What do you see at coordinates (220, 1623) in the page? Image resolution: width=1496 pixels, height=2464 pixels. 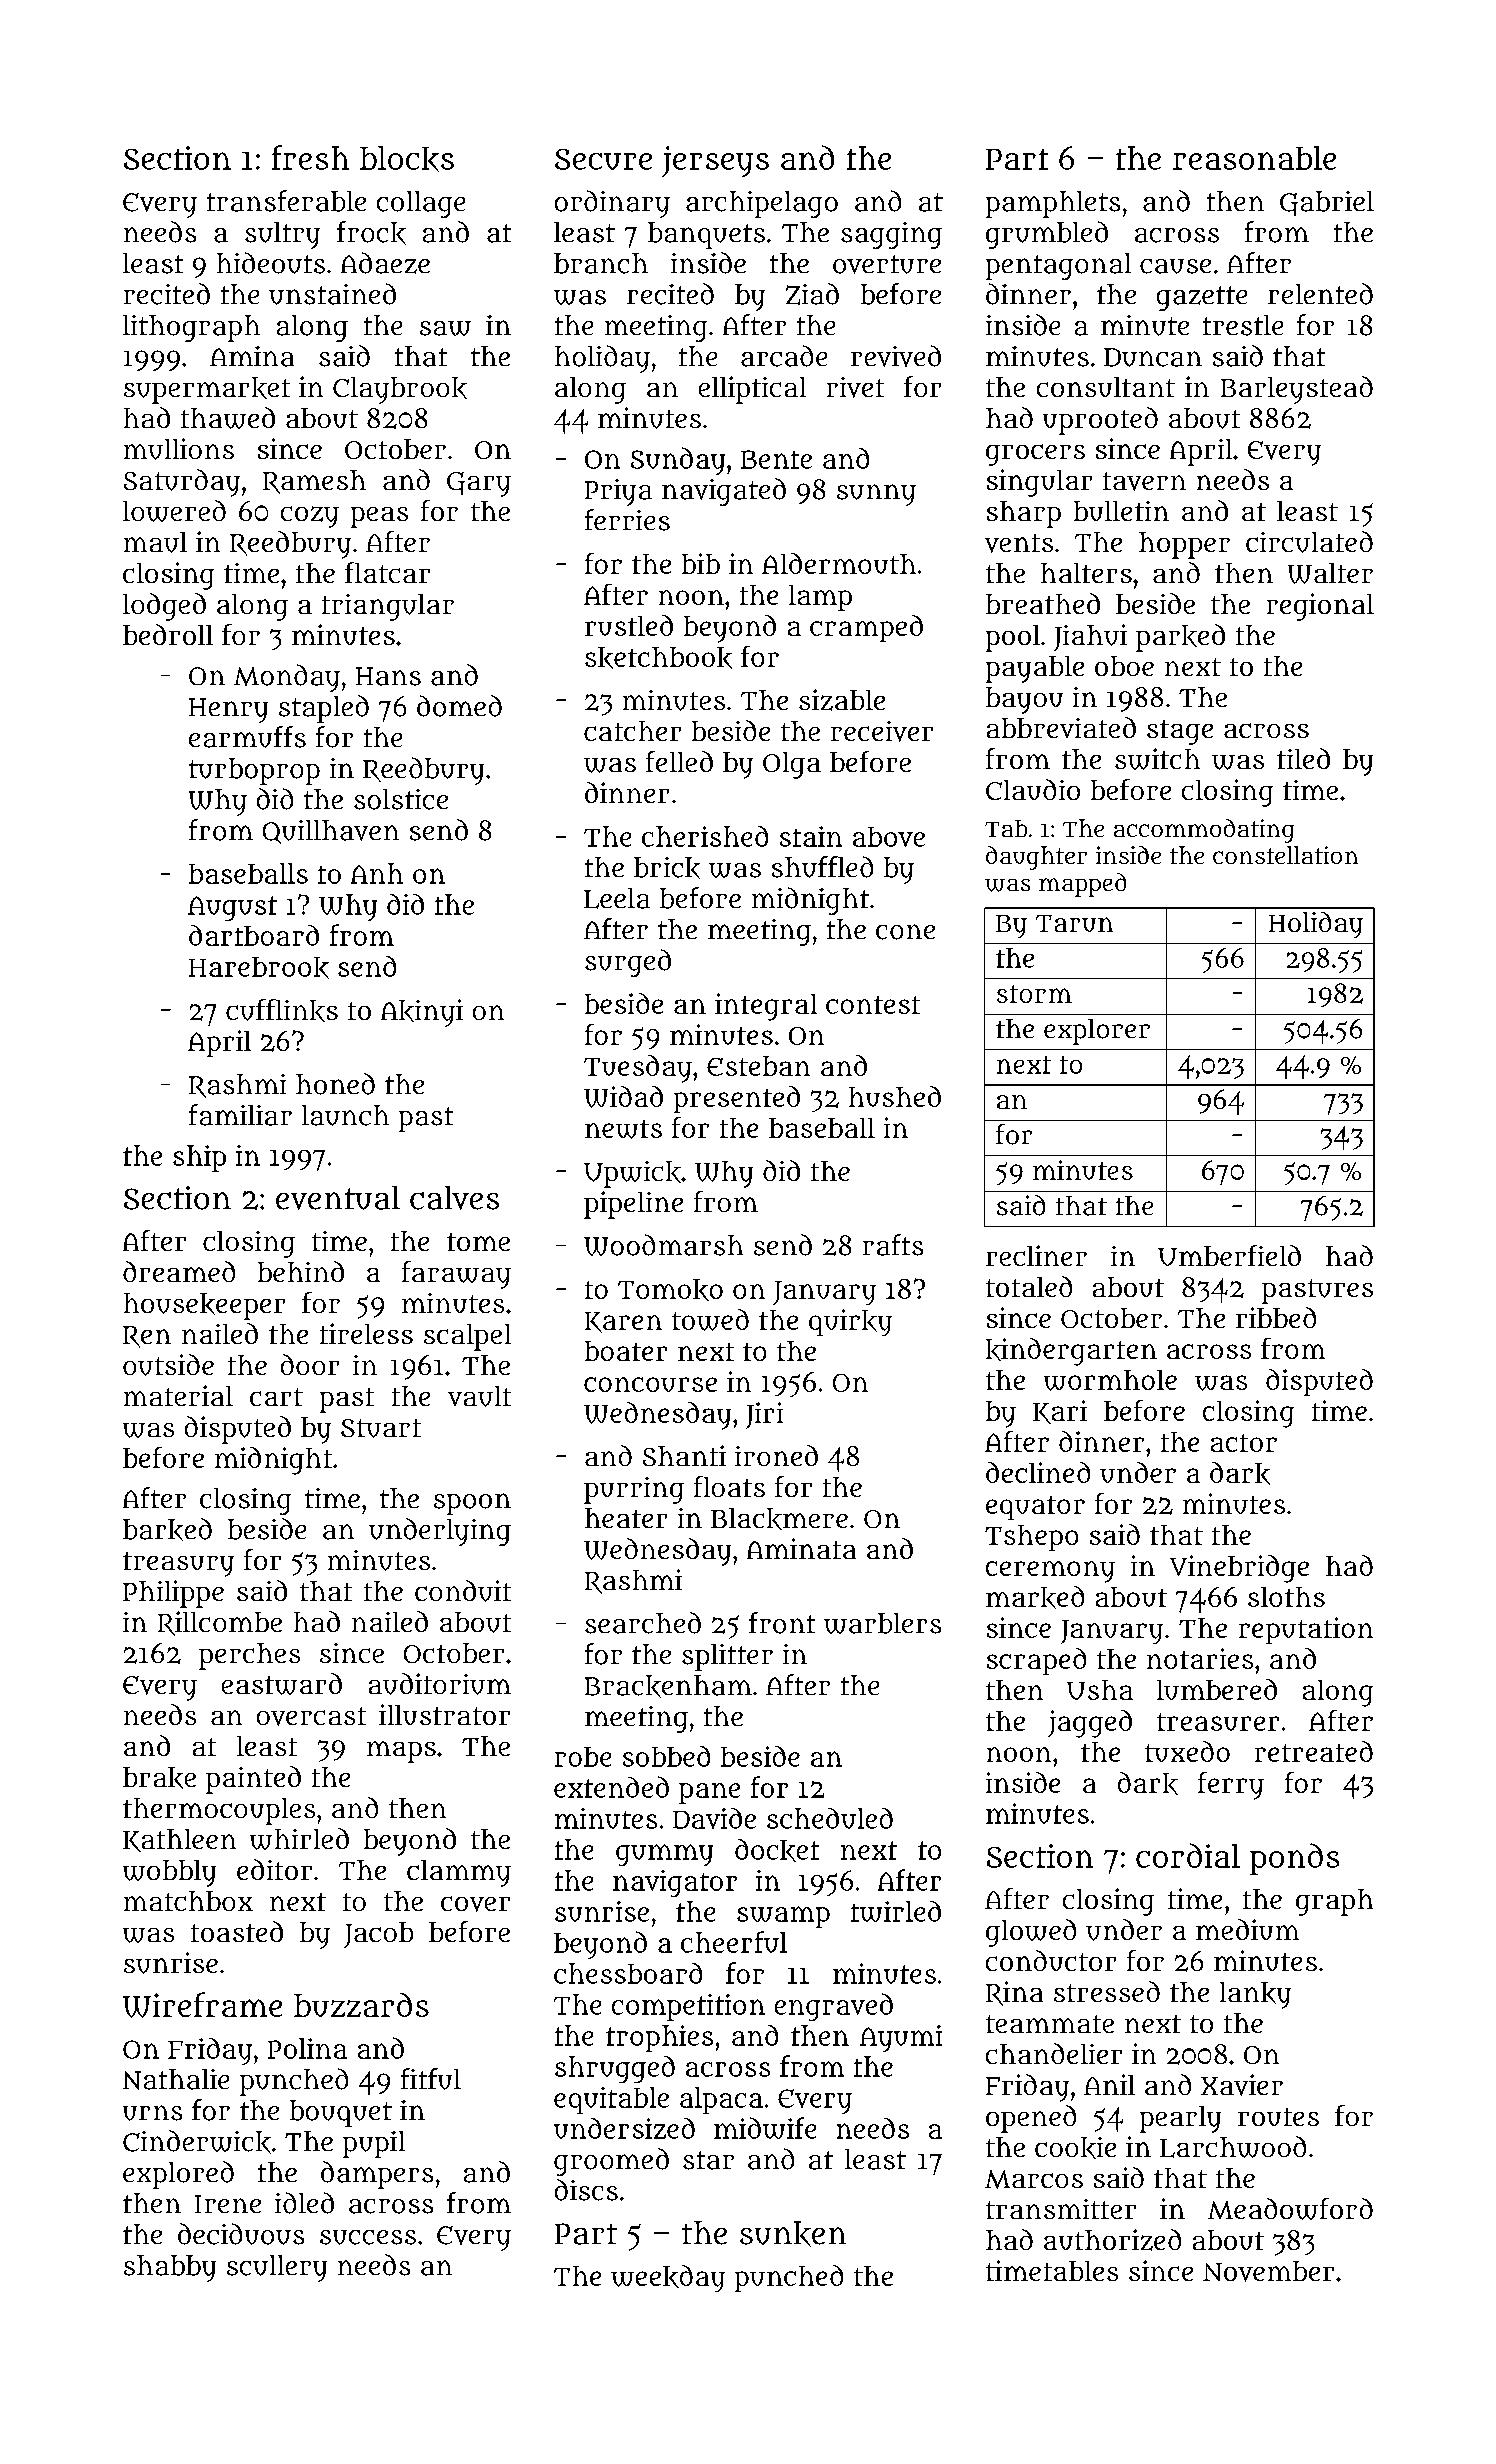 I see `Rillcombe` at bounding box center [220, 1623].
